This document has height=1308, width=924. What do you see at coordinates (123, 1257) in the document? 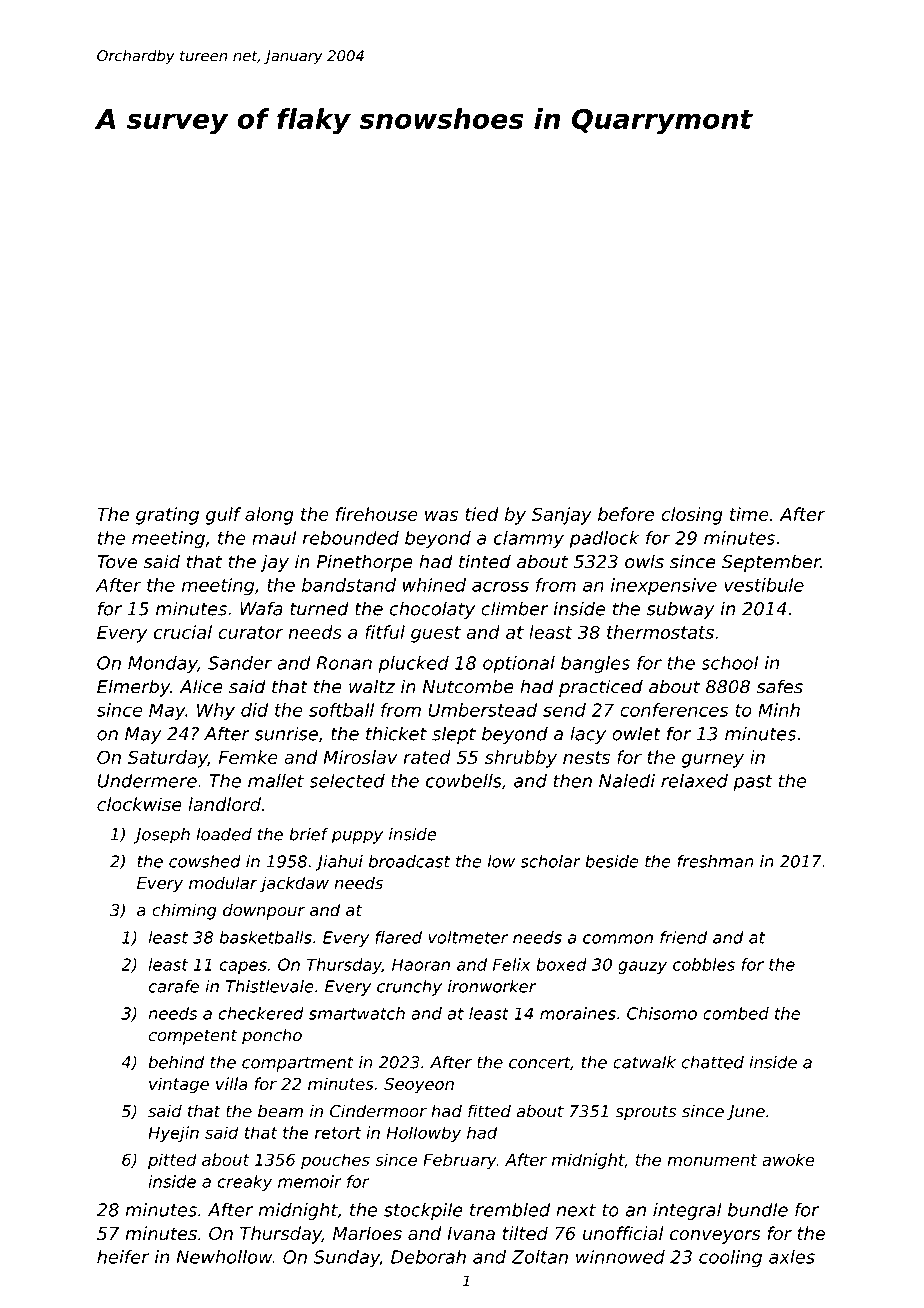
I see `heifer` at bounding box center [123, 1257].
